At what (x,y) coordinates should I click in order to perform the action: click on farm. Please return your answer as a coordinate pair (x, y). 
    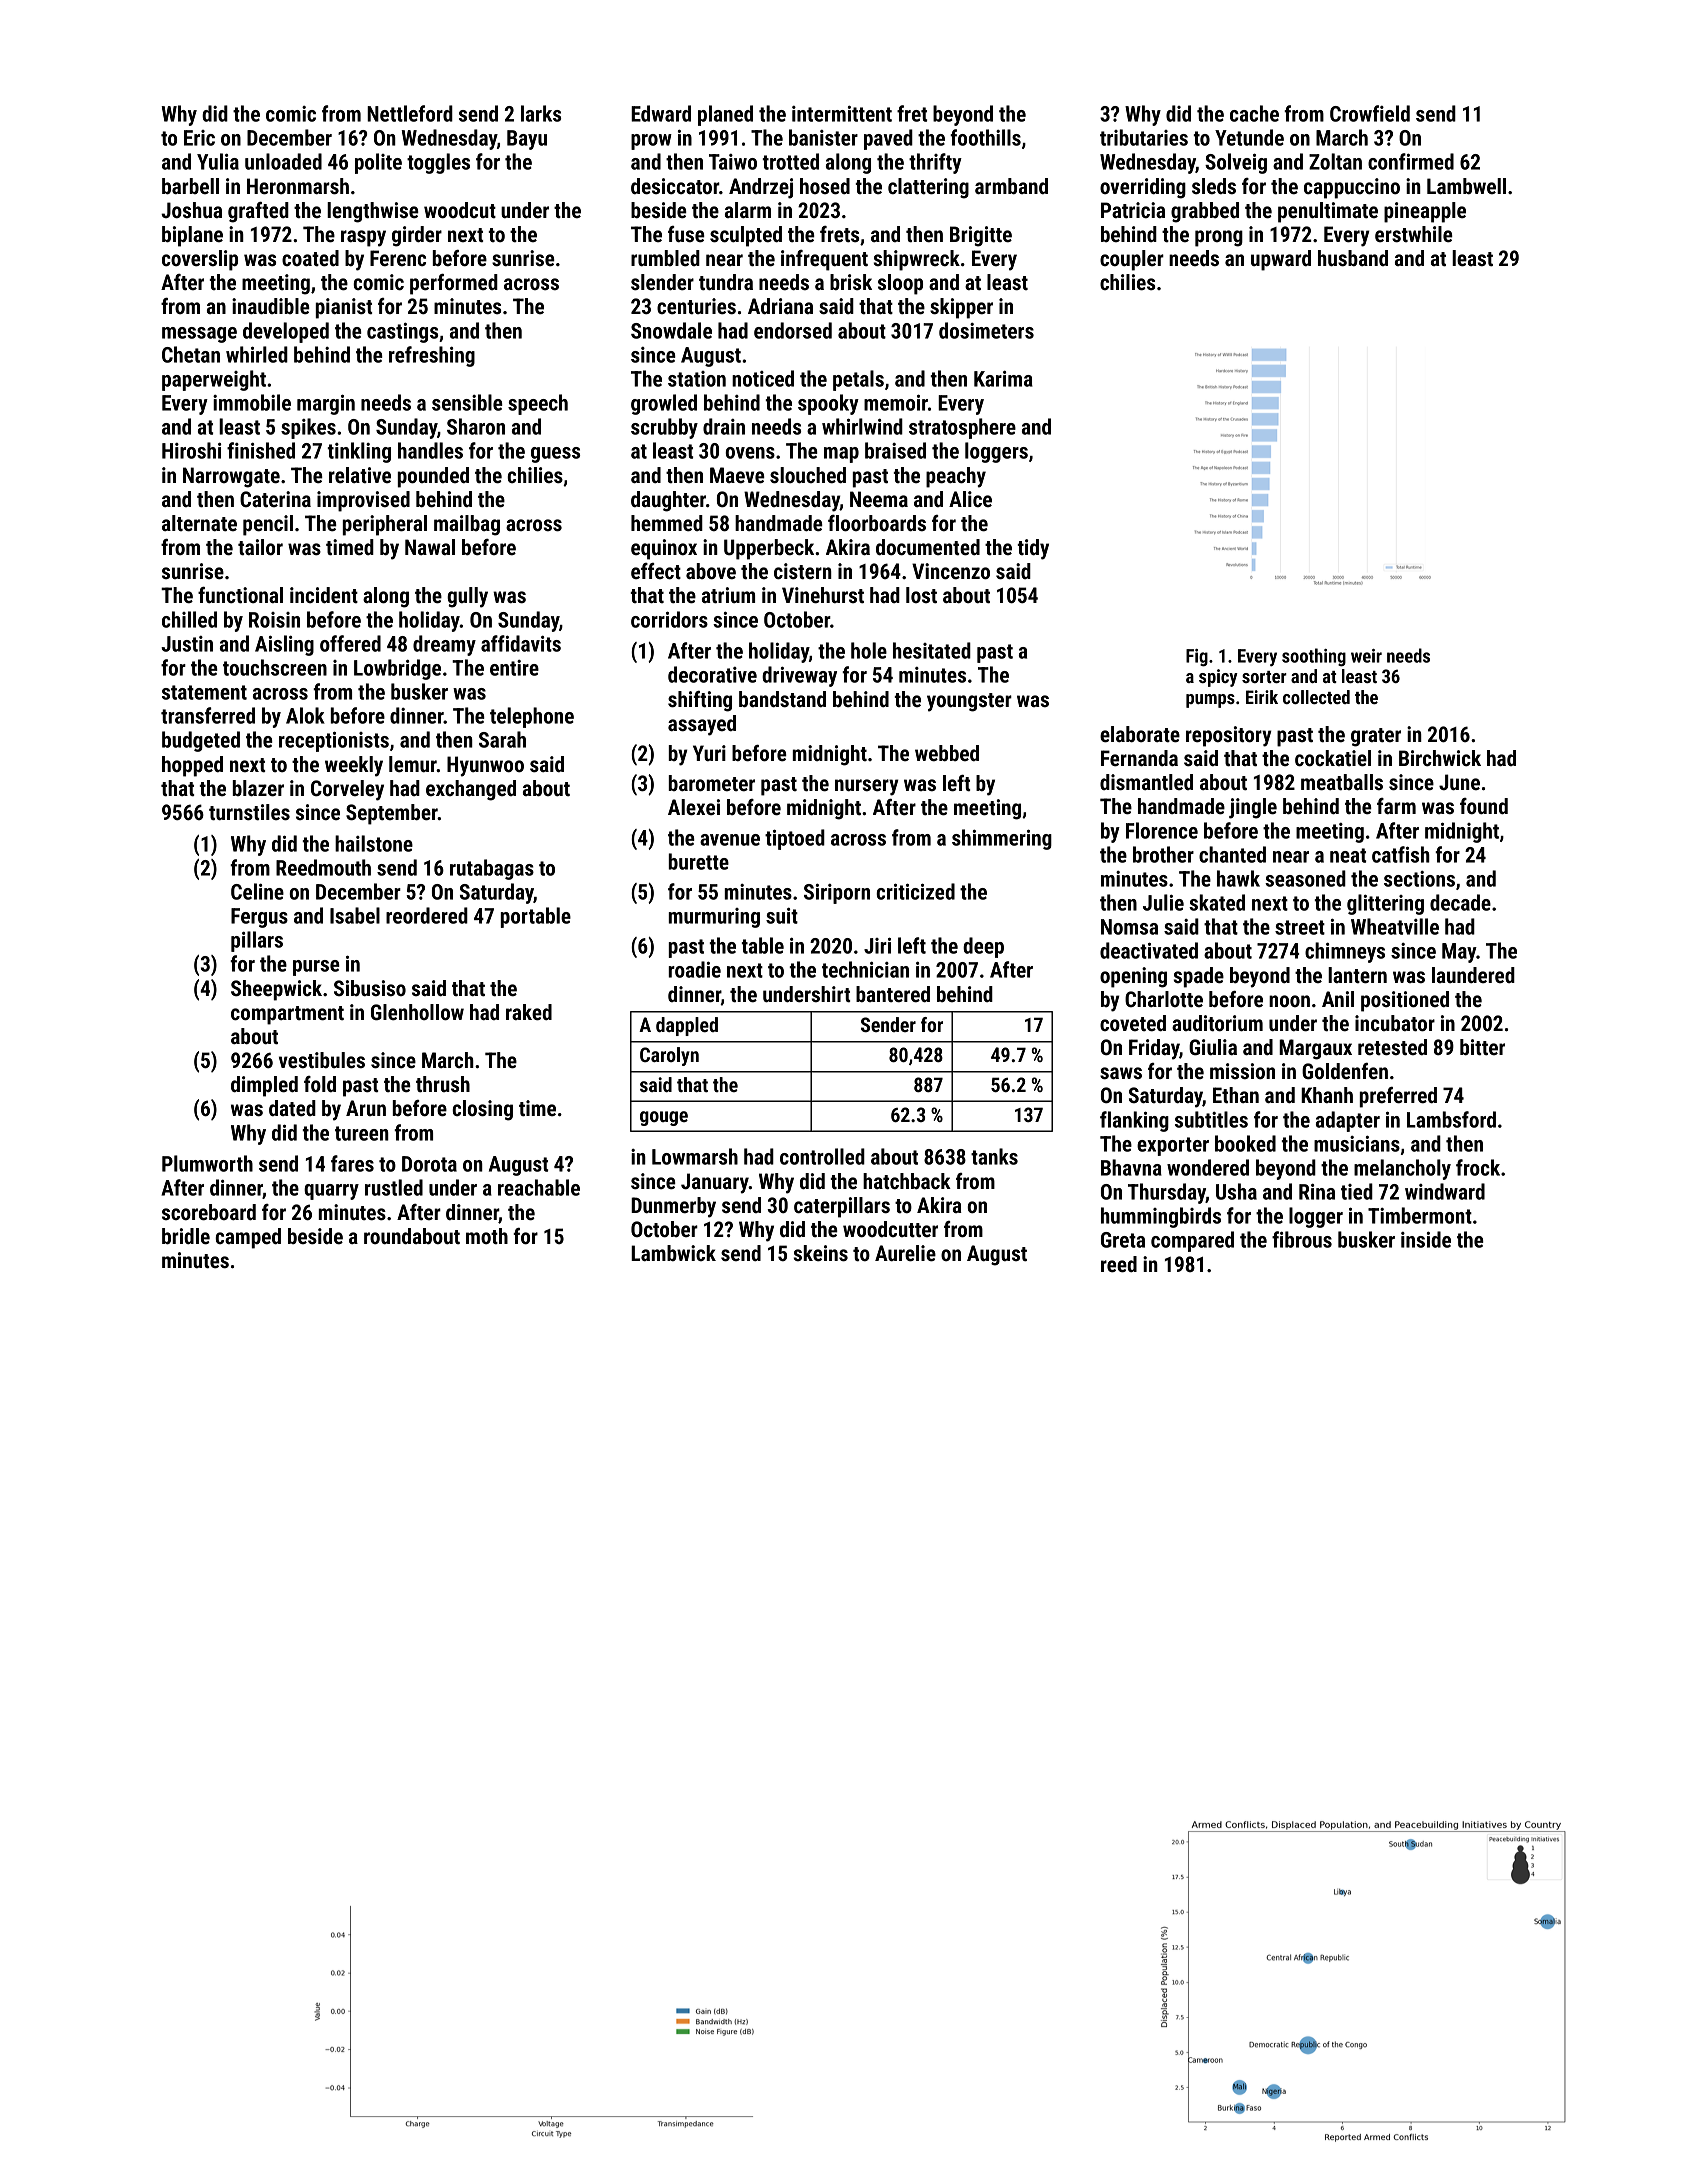
    Looking at the image, I should click on (1396, 806).
